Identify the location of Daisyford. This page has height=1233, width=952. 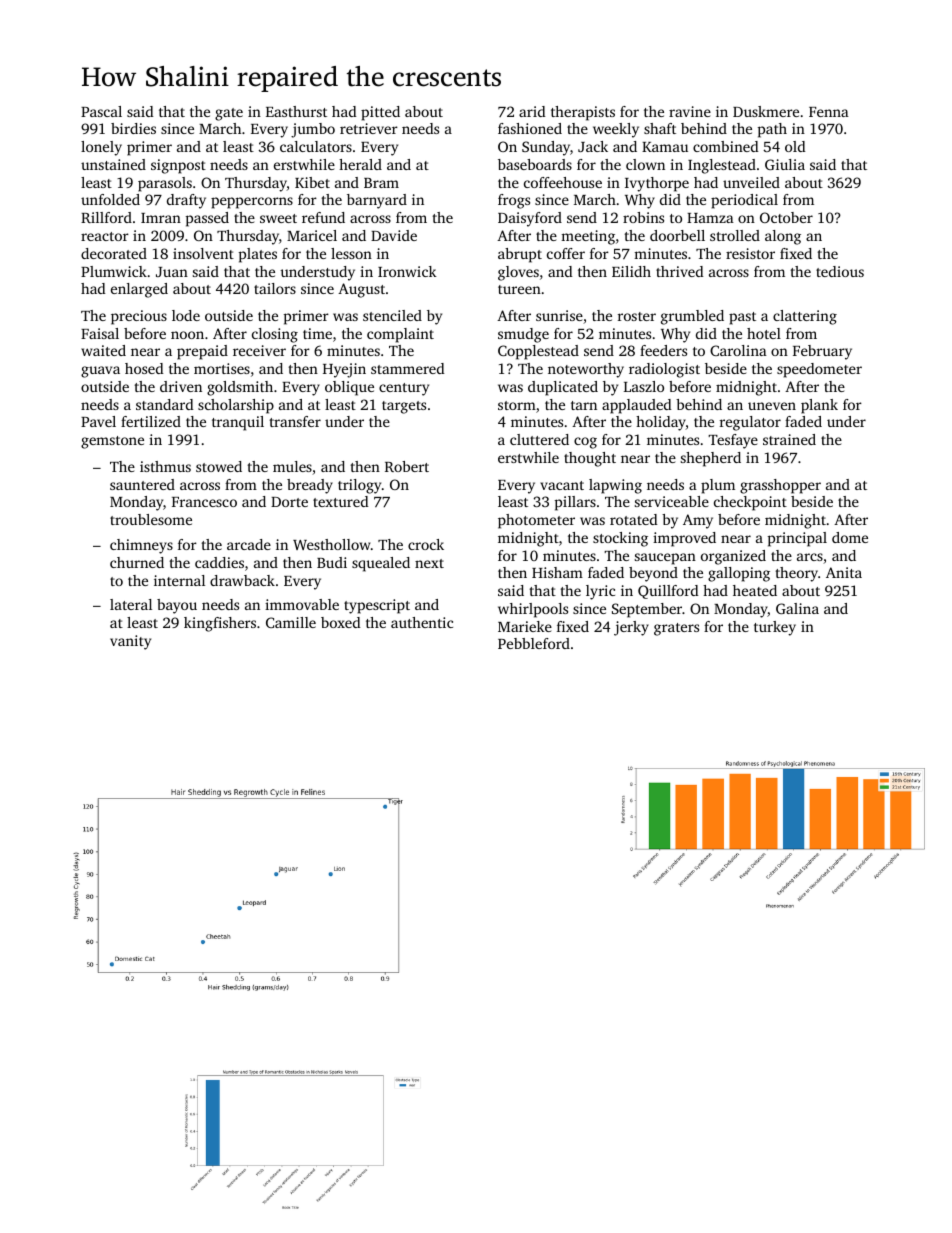
(530, 219).
